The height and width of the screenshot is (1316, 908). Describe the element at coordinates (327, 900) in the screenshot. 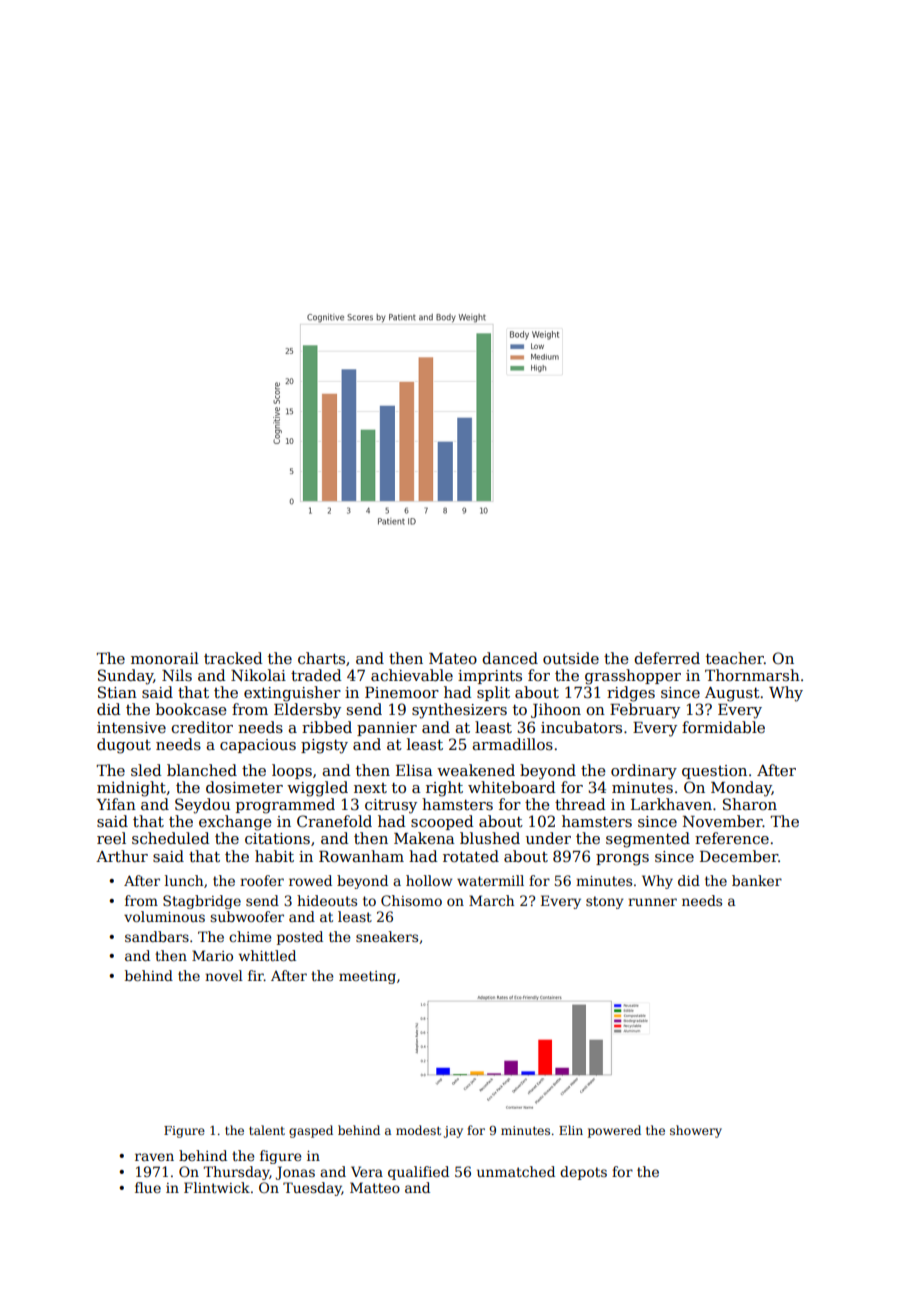

I see `hideouts` at that location.
